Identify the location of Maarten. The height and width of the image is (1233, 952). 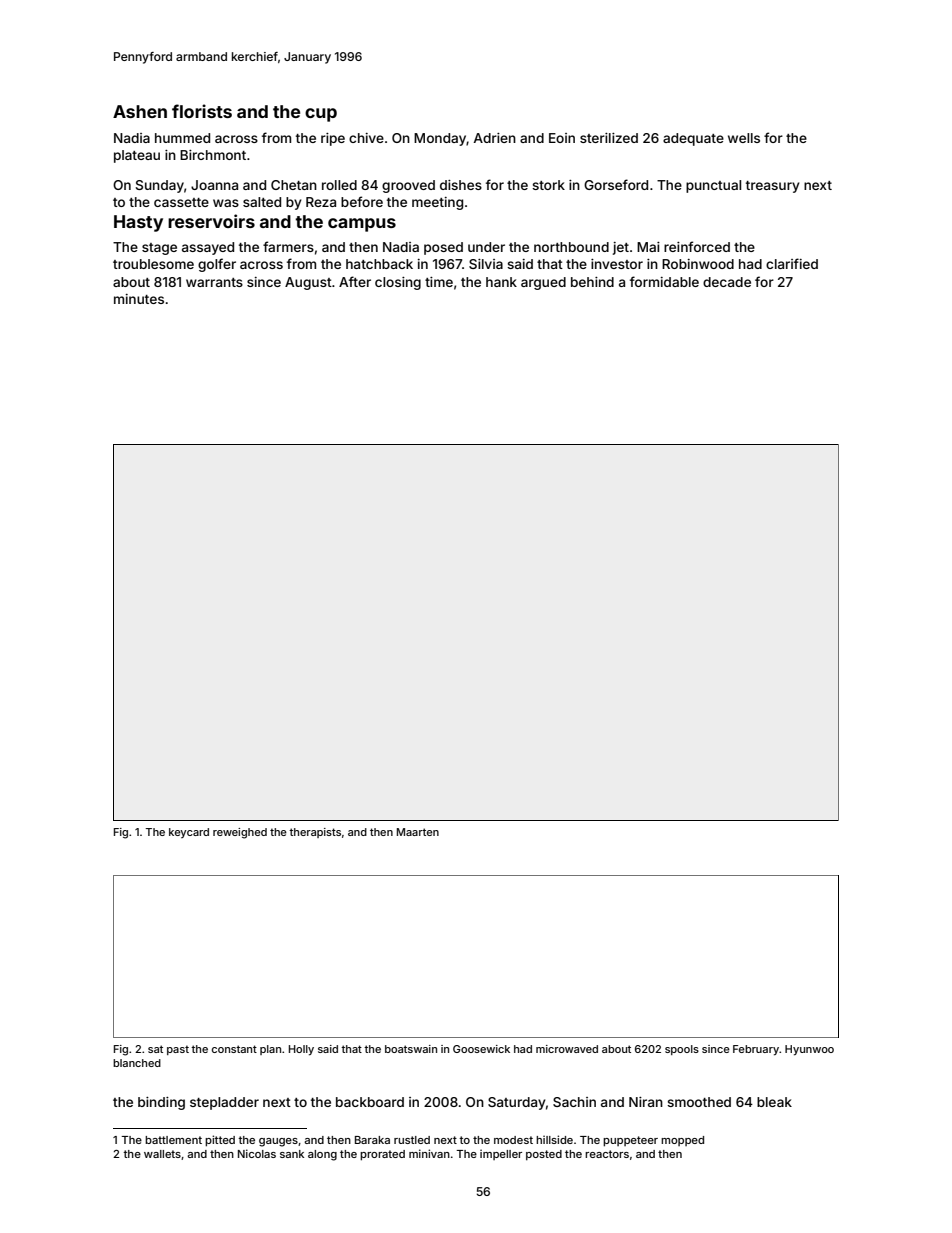
(418, 832).
